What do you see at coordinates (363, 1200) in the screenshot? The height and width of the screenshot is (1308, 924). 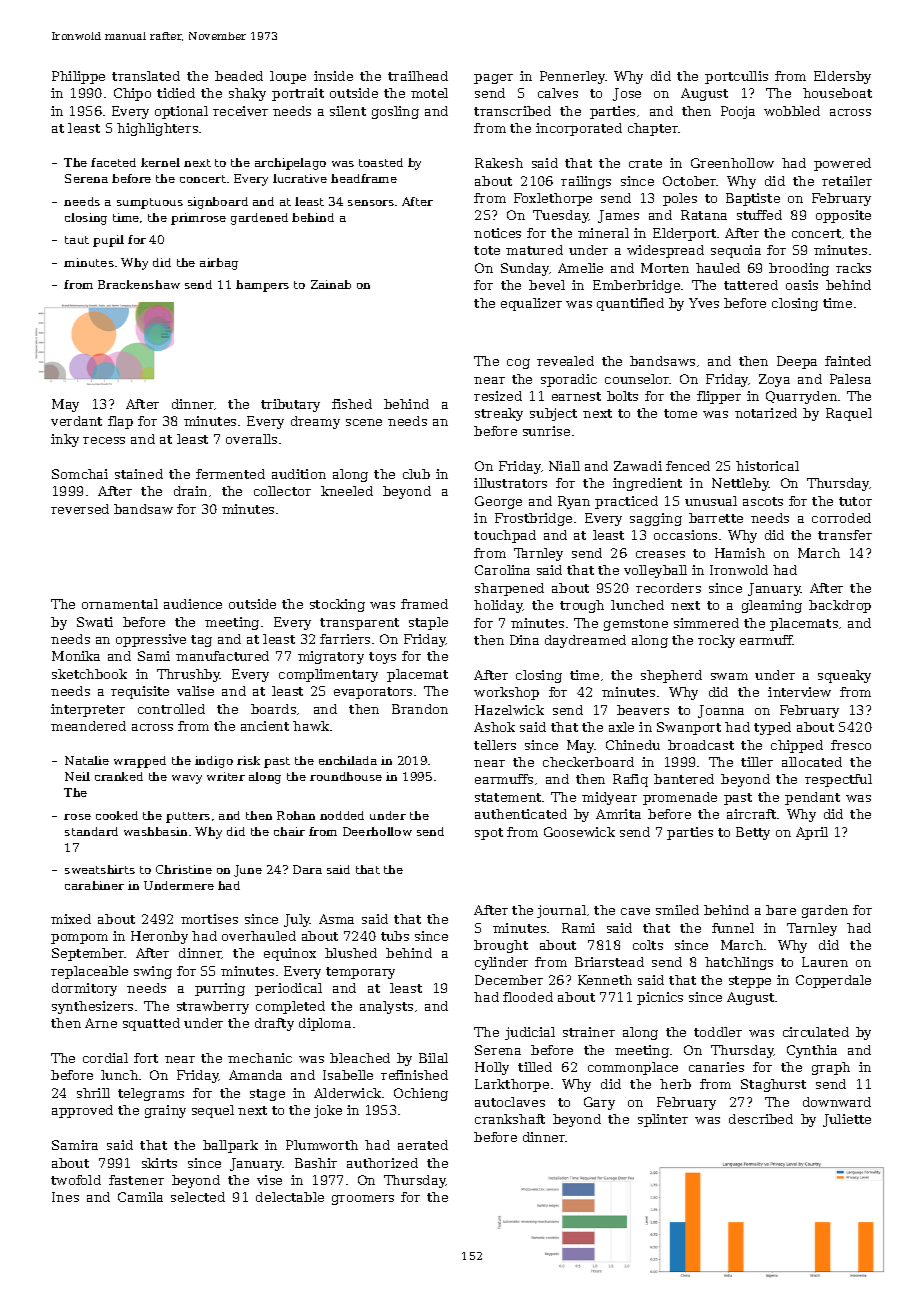 I see `groomers` at bounding box center [363, 1200].
